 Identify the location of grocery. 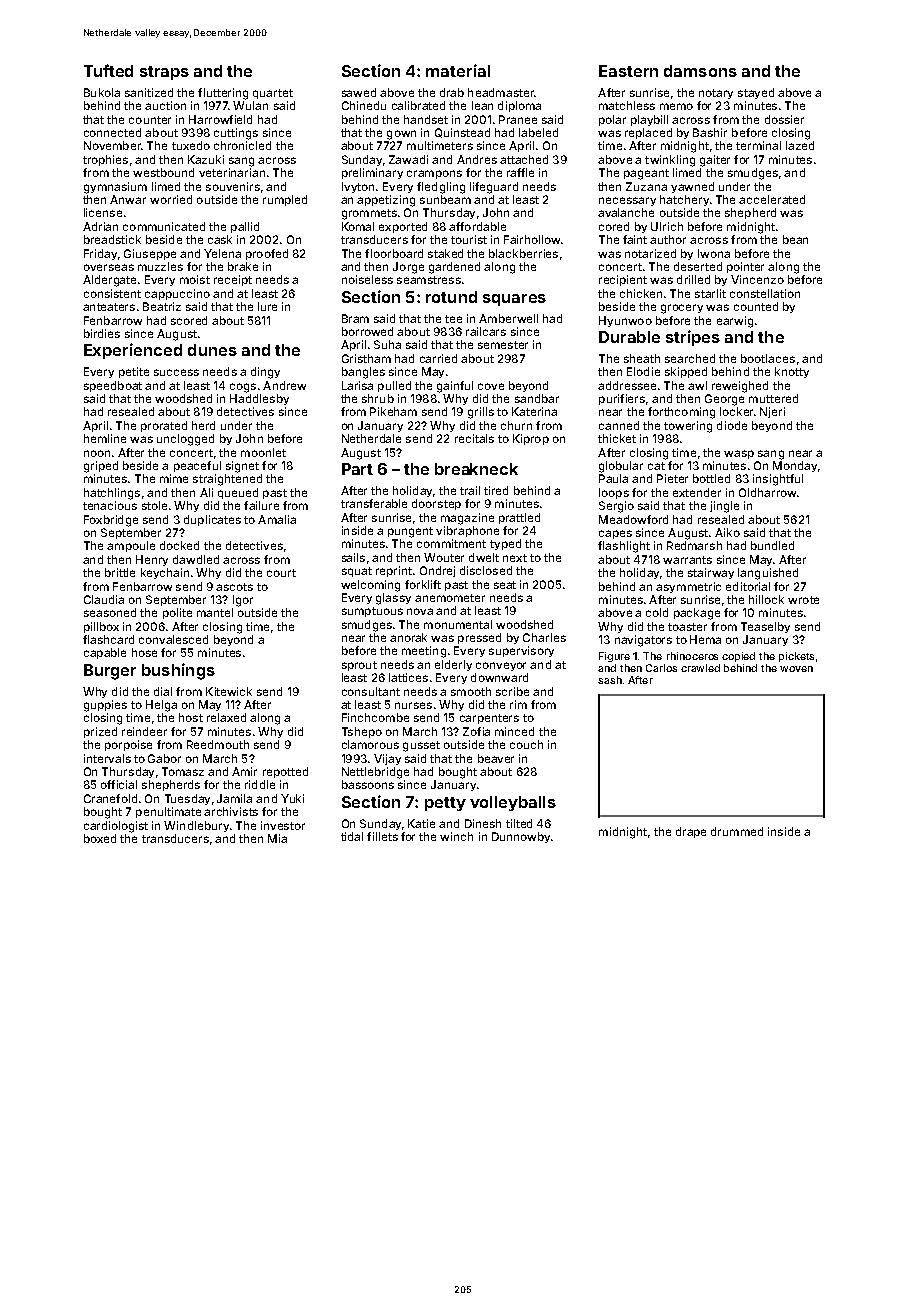
(682, 309).
